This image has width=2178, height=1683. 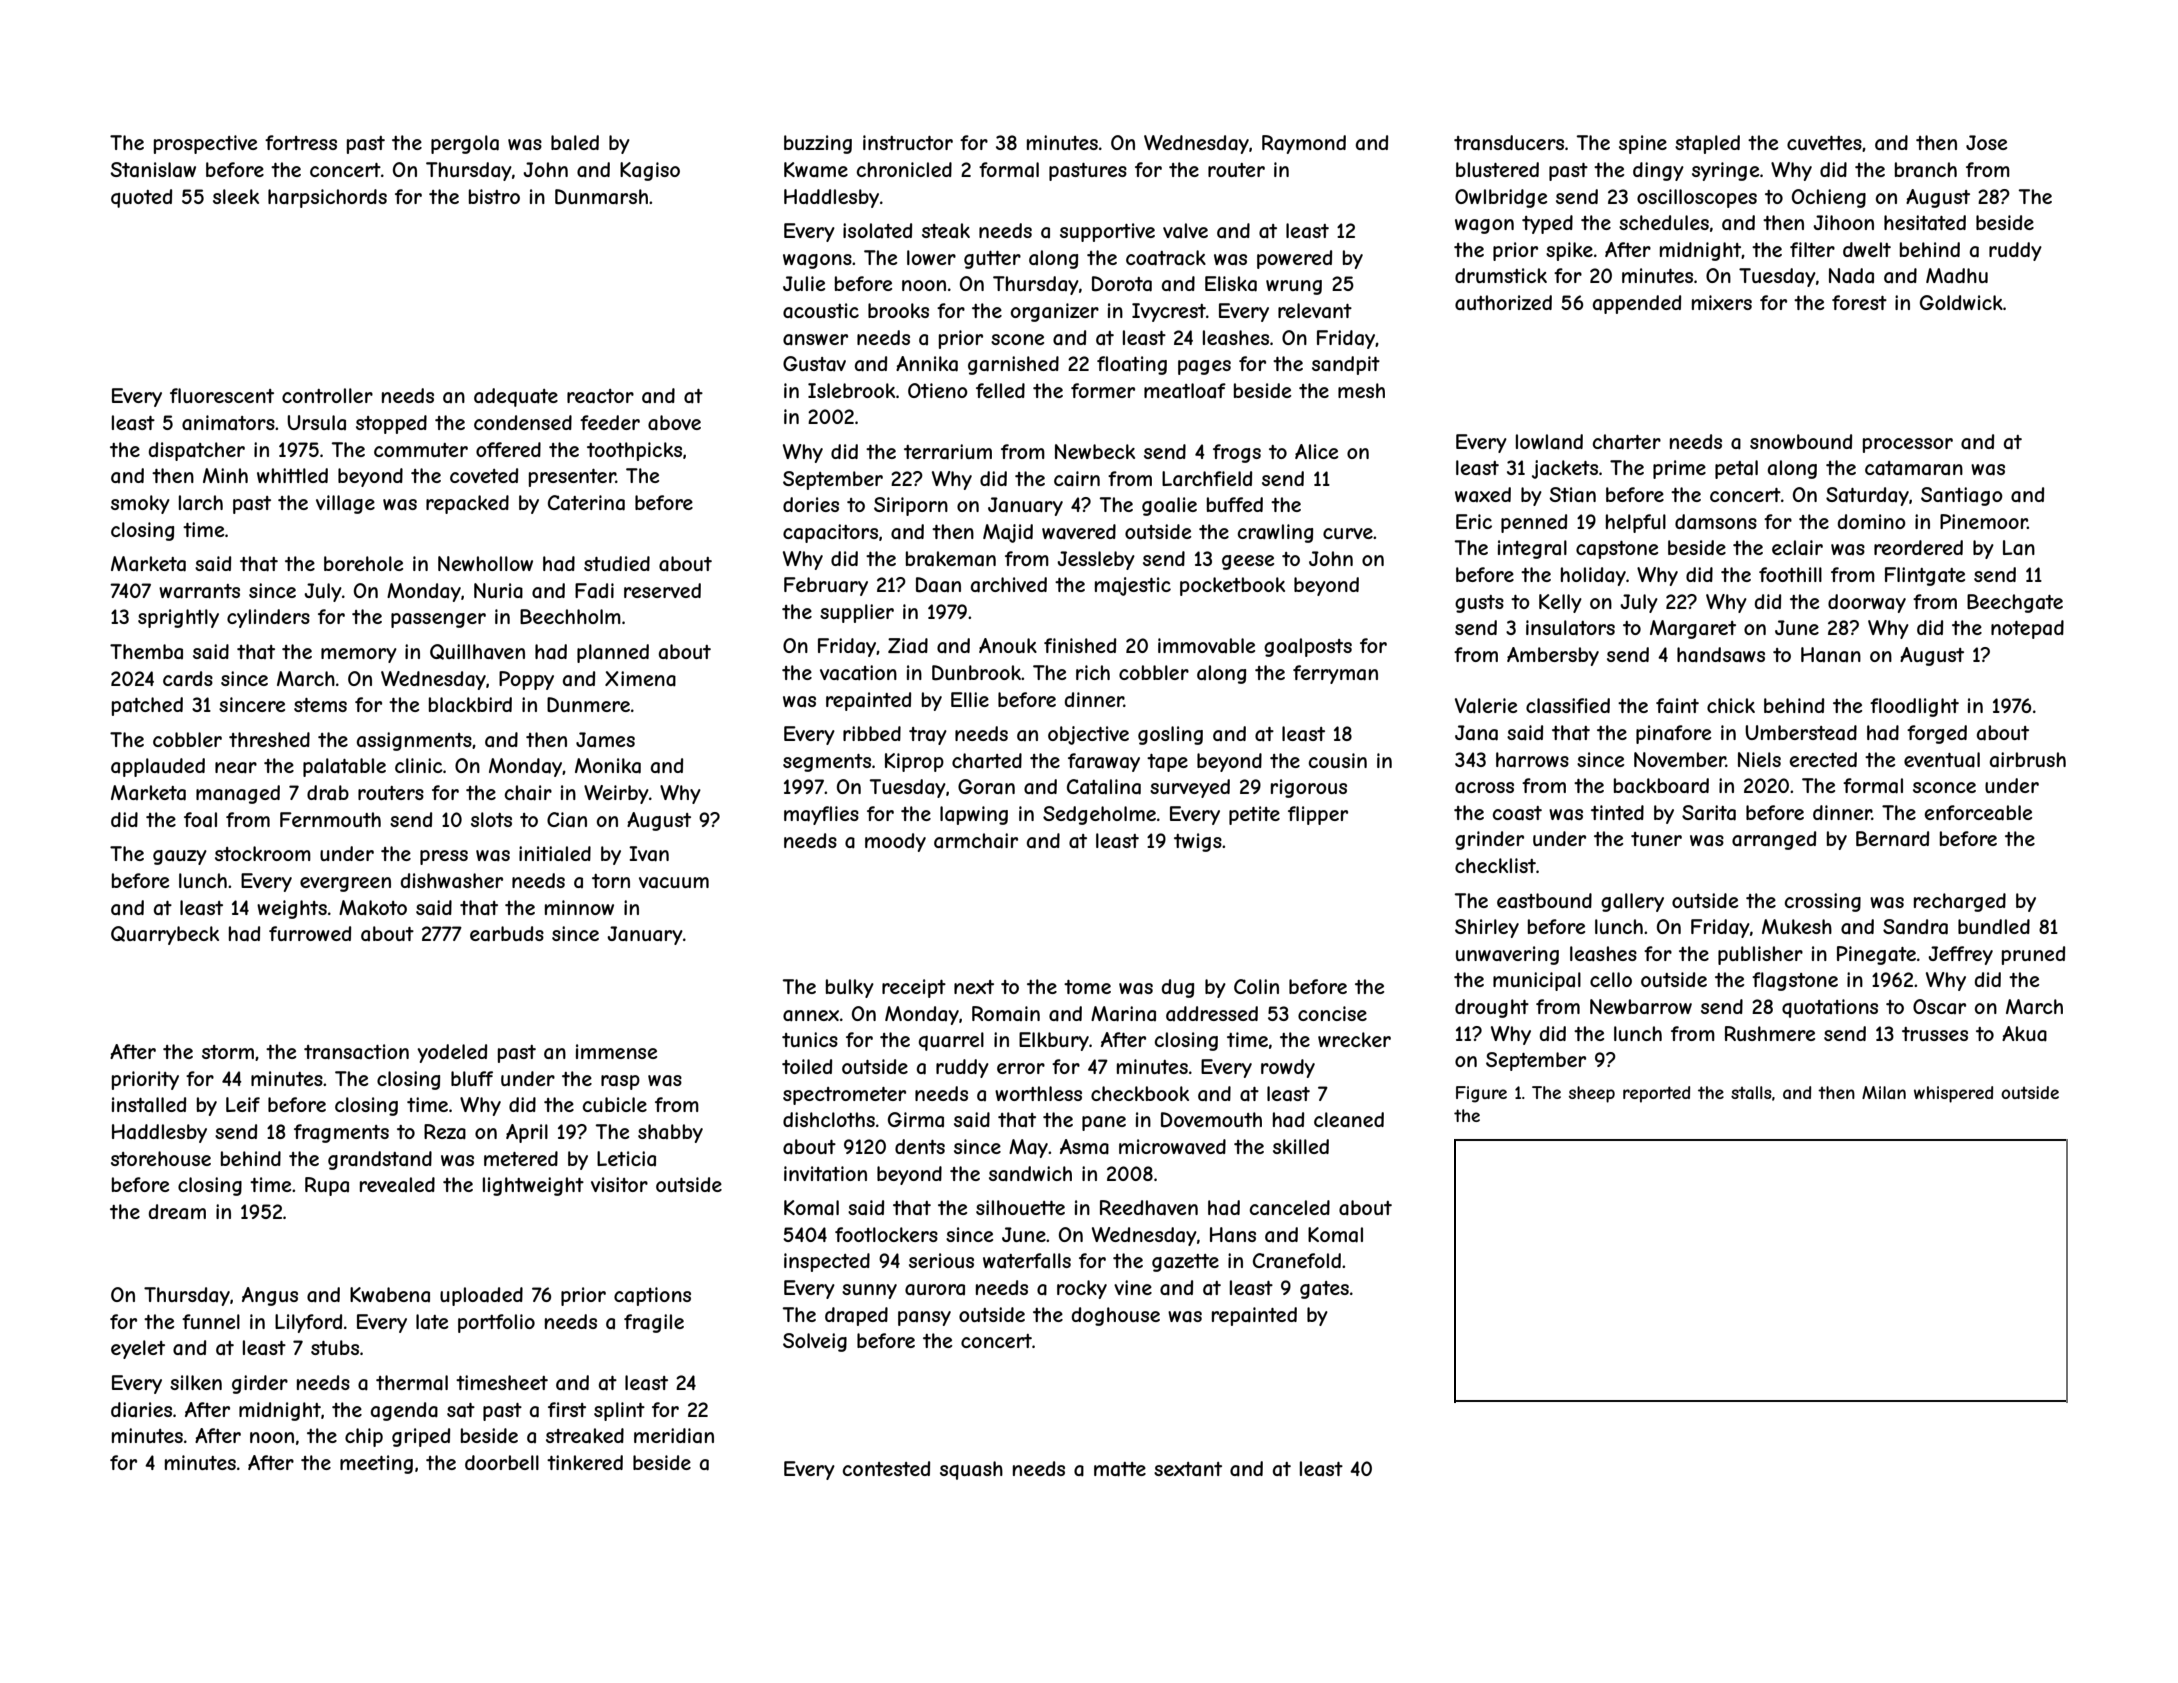 I want to click on Asma, so click(x=1084, y=1147).
